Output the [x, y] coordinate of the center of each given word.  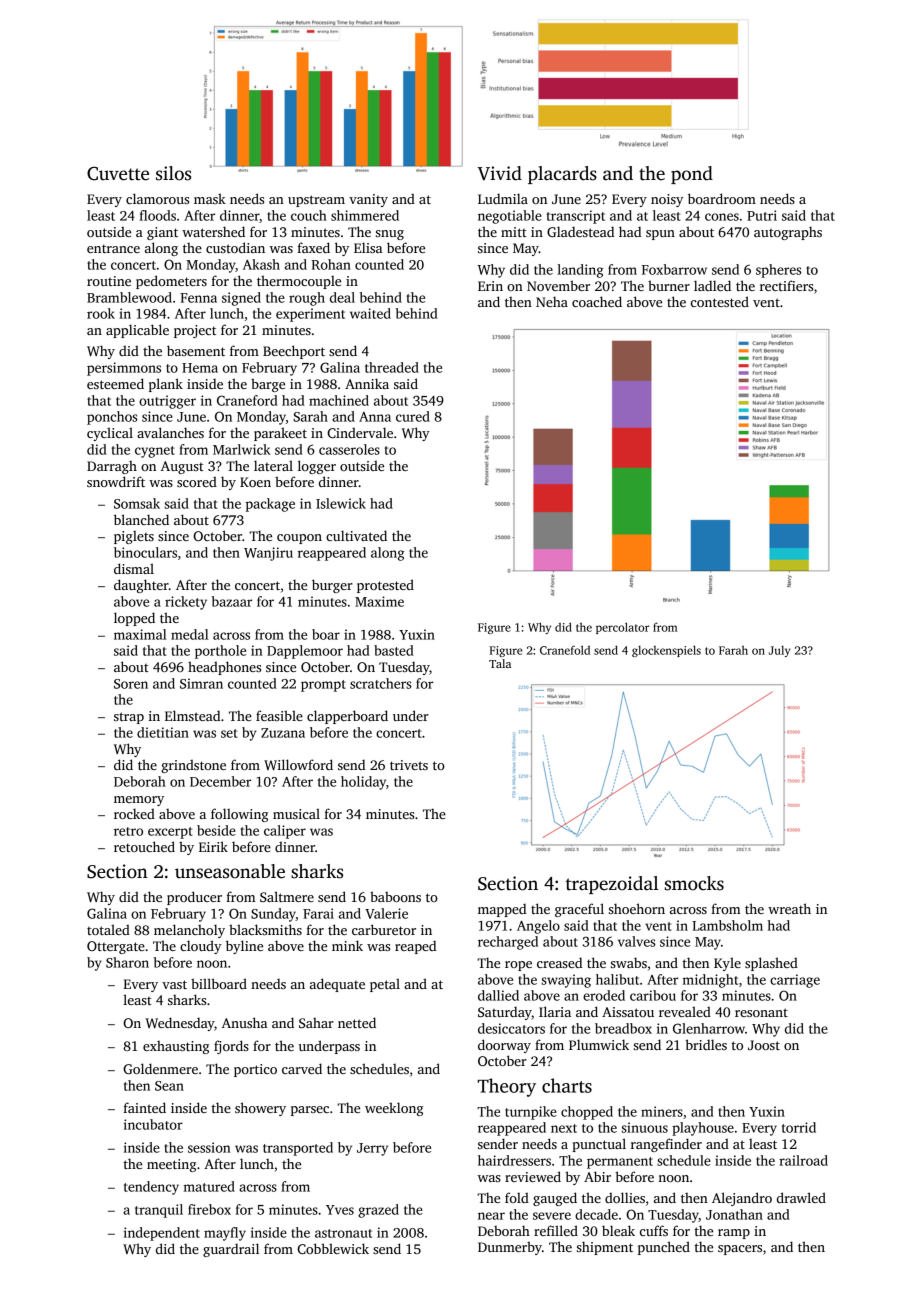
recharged [508, 943]
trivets [409, 765]
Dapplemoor [305, 652]
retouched [144, 846]
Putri [762, 215]
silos [173, 173]
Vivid [499, 173]
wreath [789, 908]
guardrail [231, 1250]
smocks [694, 883]
